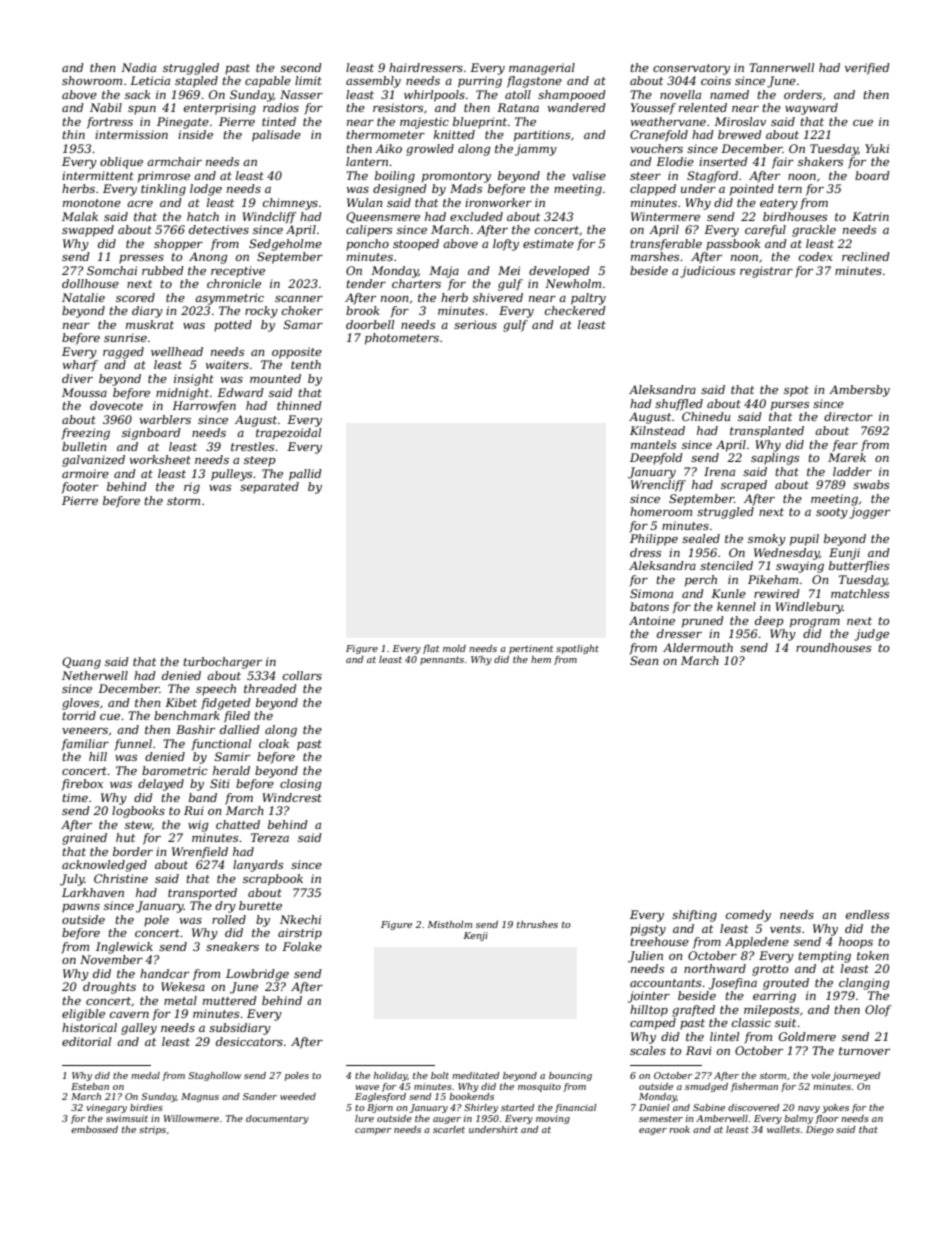  I want to click on ironworker, so click(498, 202).
